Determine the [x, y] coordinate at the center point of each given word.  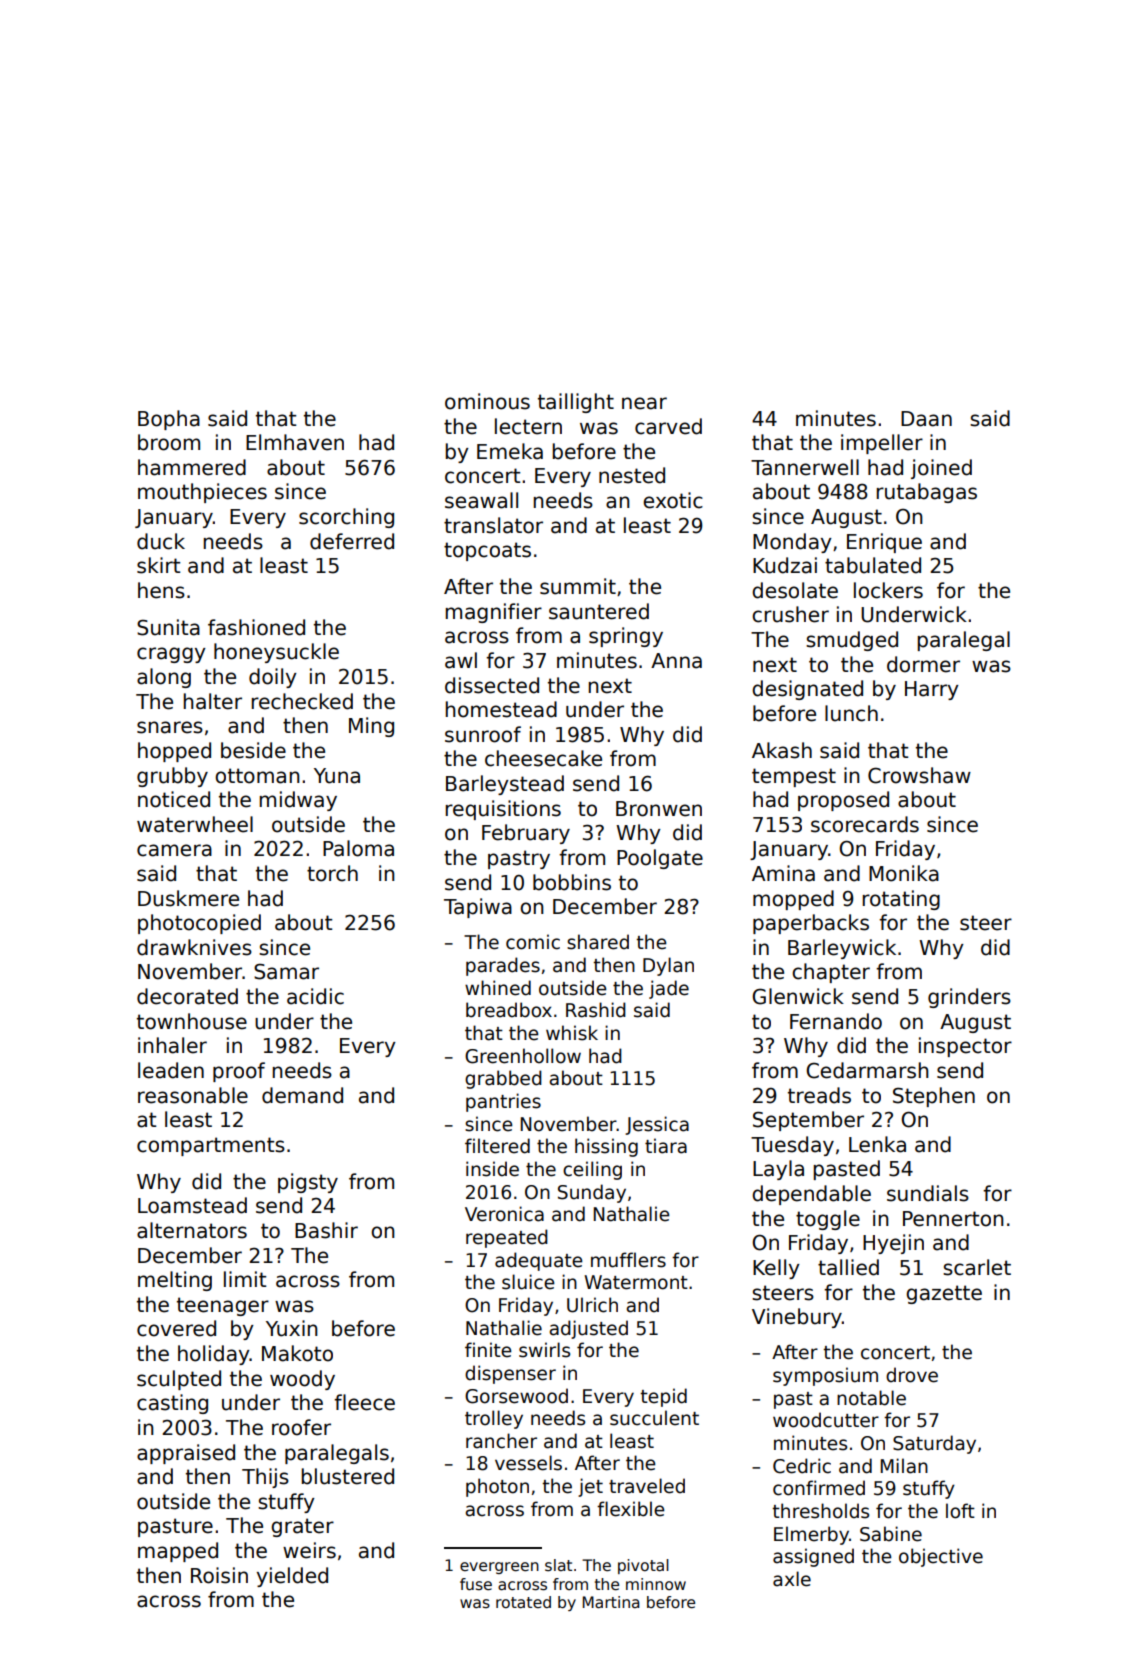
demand [302, 1095]
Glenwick [798, 996]
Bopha [169, 420]
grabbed [503, 1079]
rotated [523, 1602]
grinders [969, 998]
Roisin [219, 1575]
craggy [171, 655]
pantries [503, 1102]
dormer [923, 664]
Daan [926, 419]
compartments [211, 1146]
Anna [676, 661]
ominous [487, 401]
